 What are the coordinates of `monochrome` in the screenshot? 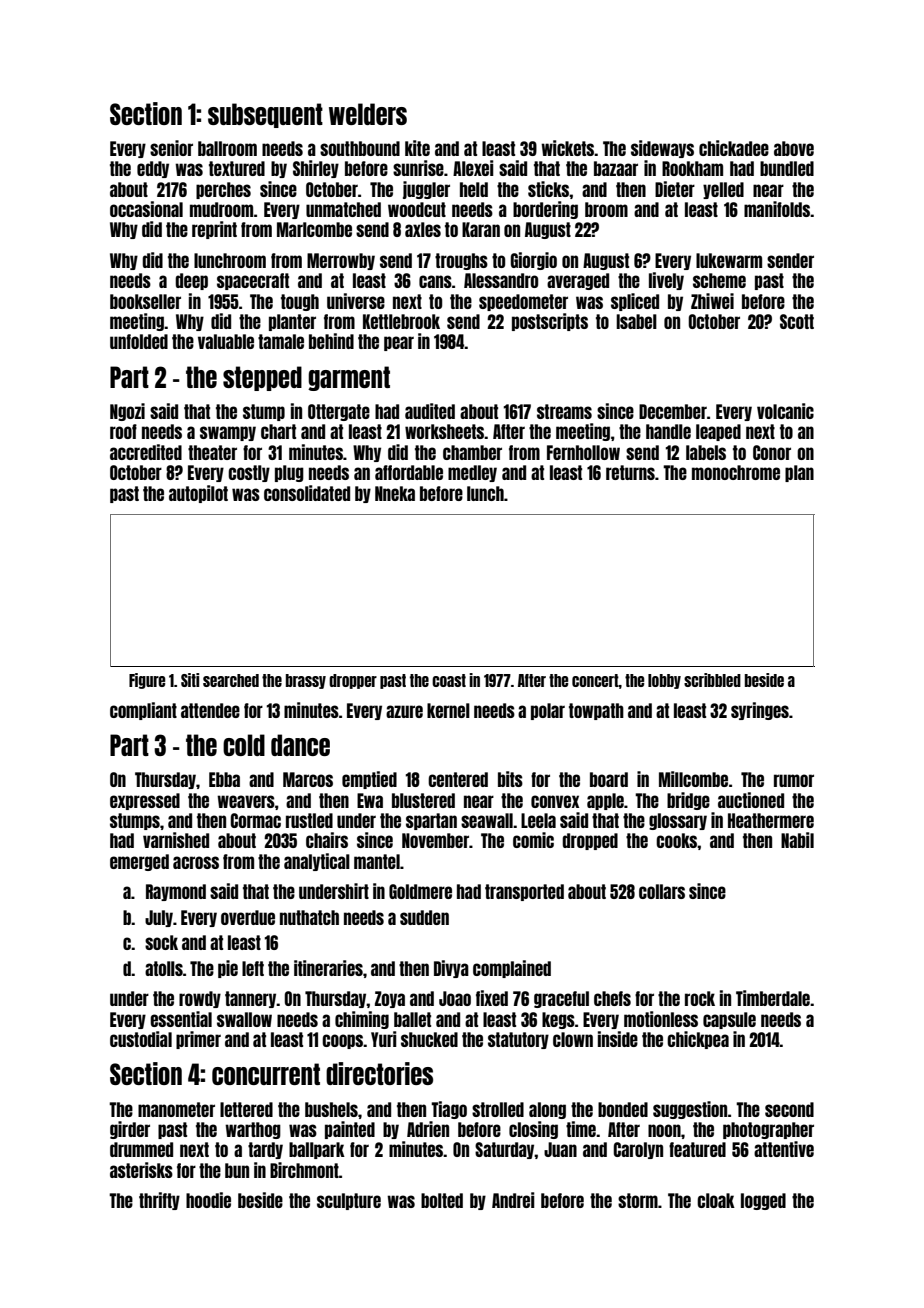 It's located at (736, 472).
